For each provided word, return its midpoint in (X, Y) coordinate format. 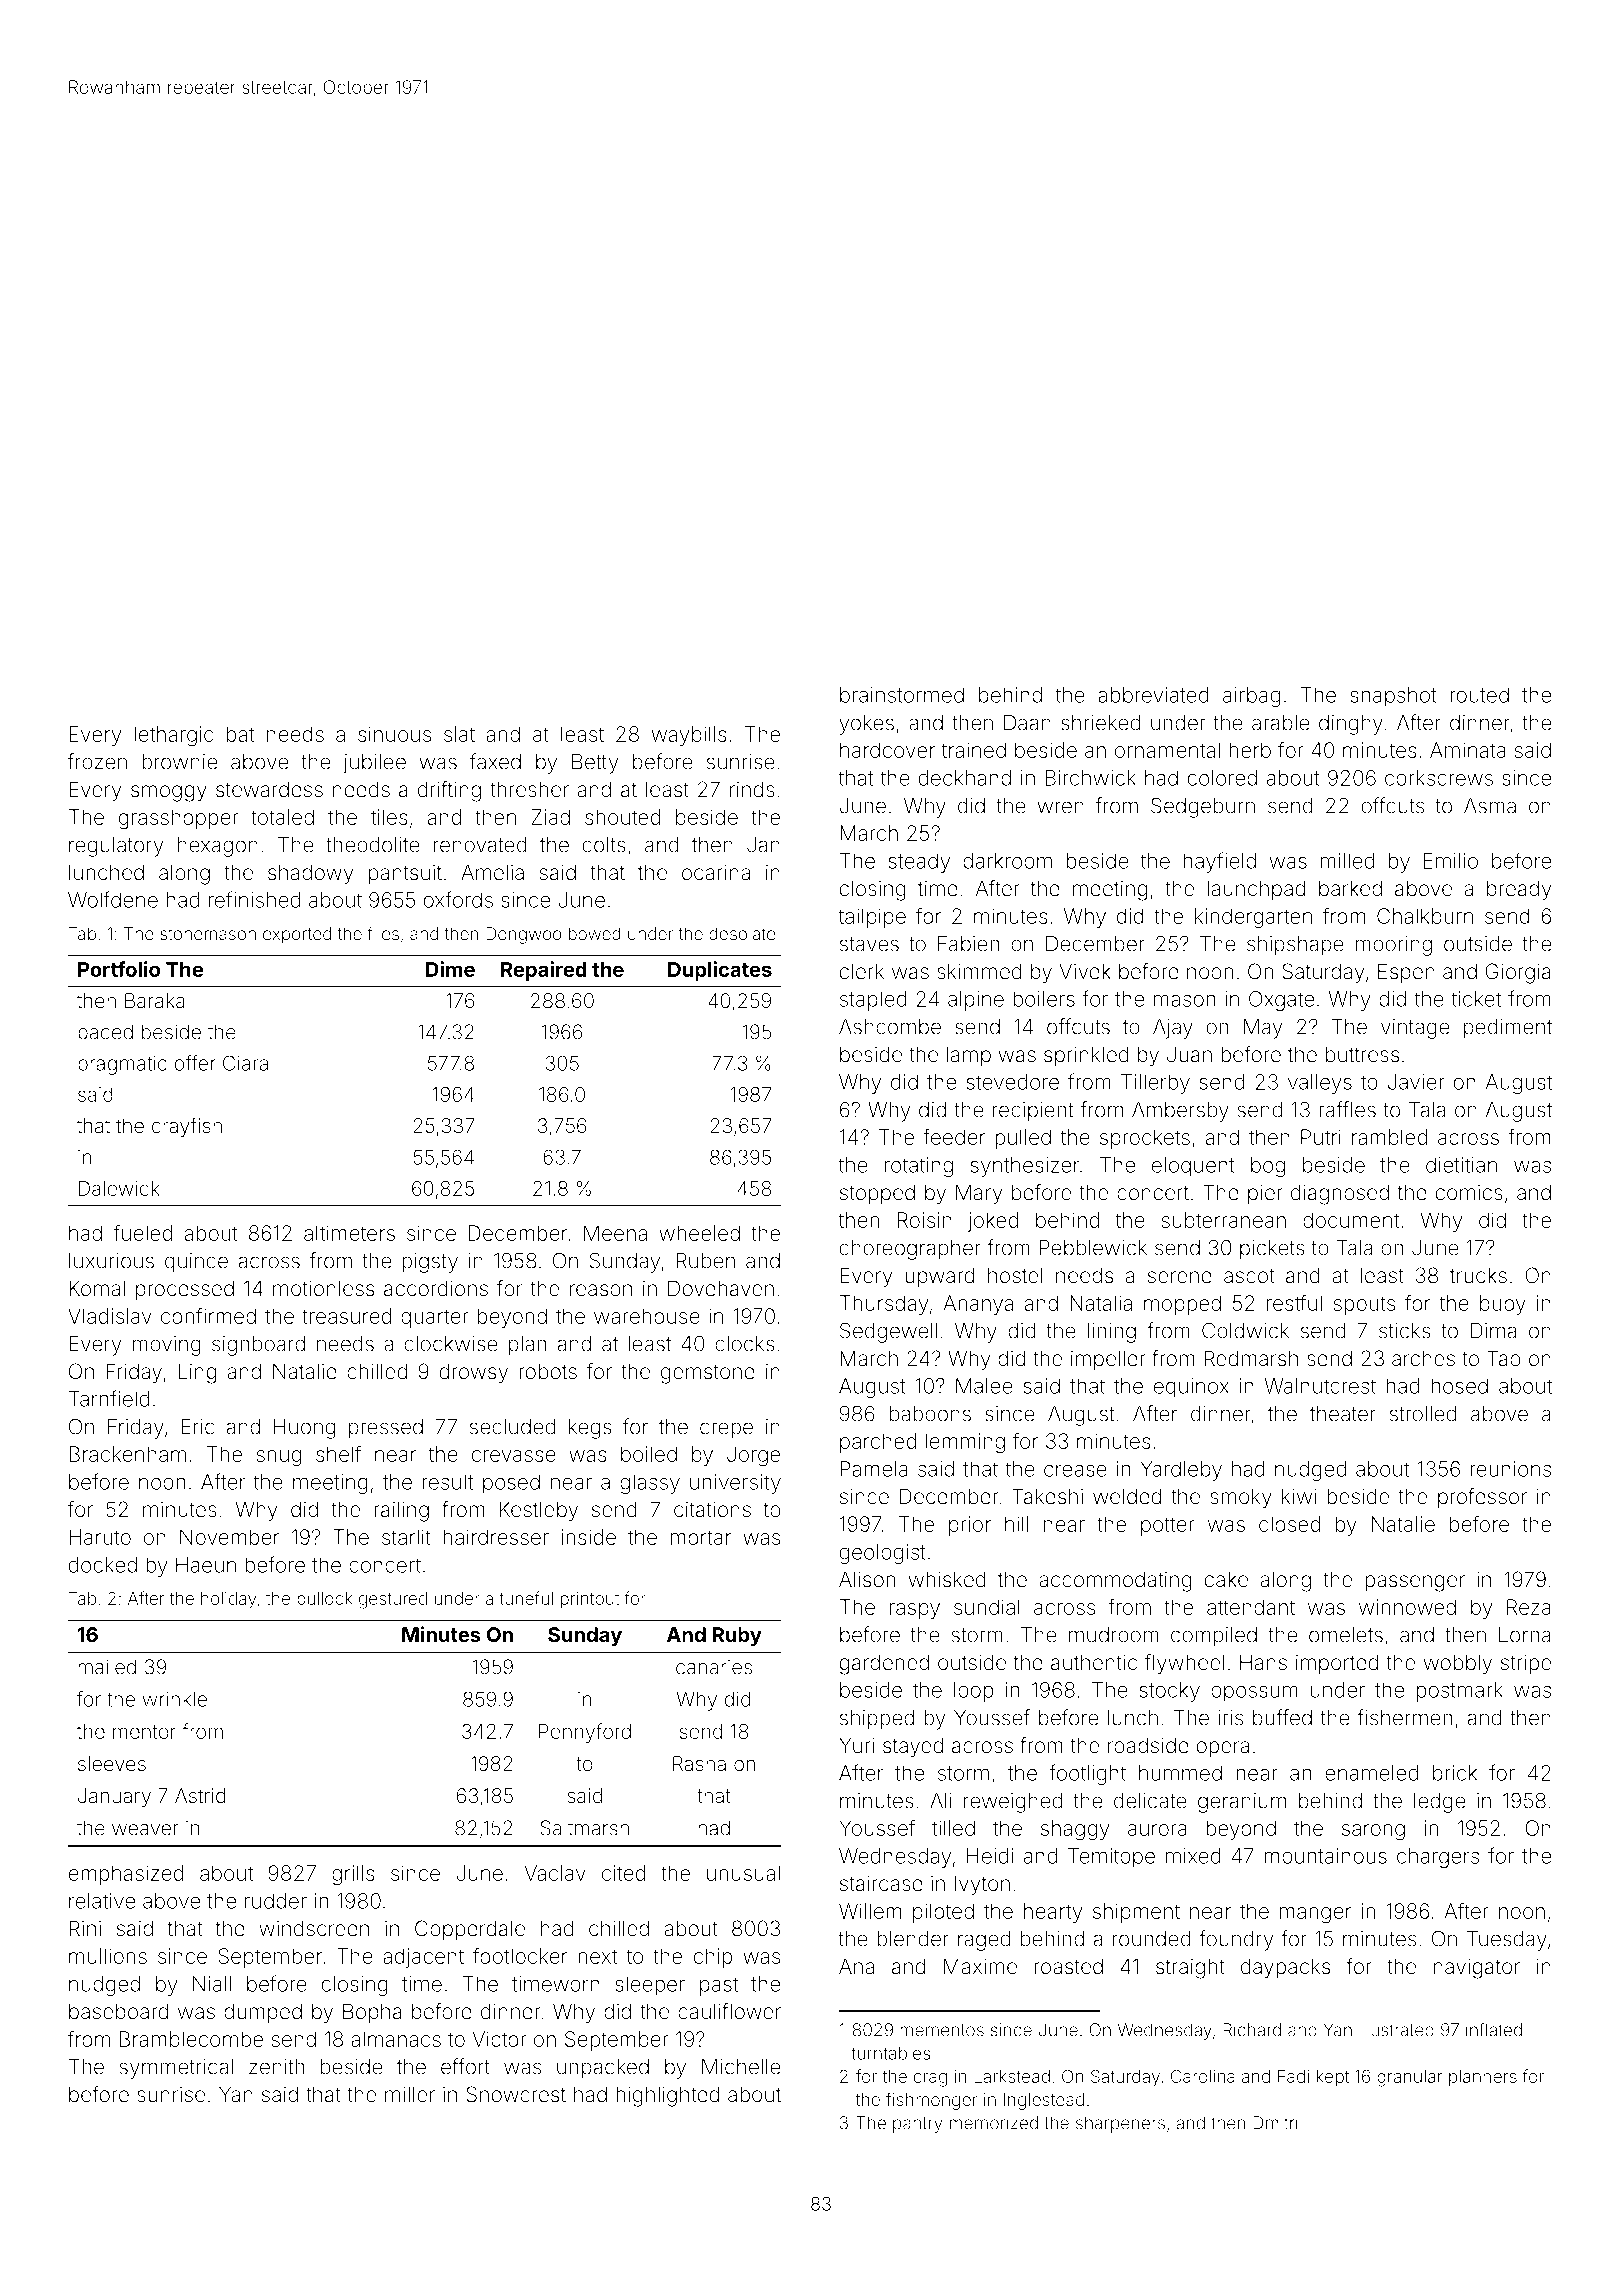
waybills (689, 736)
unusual (743, 1873)
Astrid (200, 1795)
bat (240, 734)
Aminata (1468, 750)
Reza (1529, 1607)
